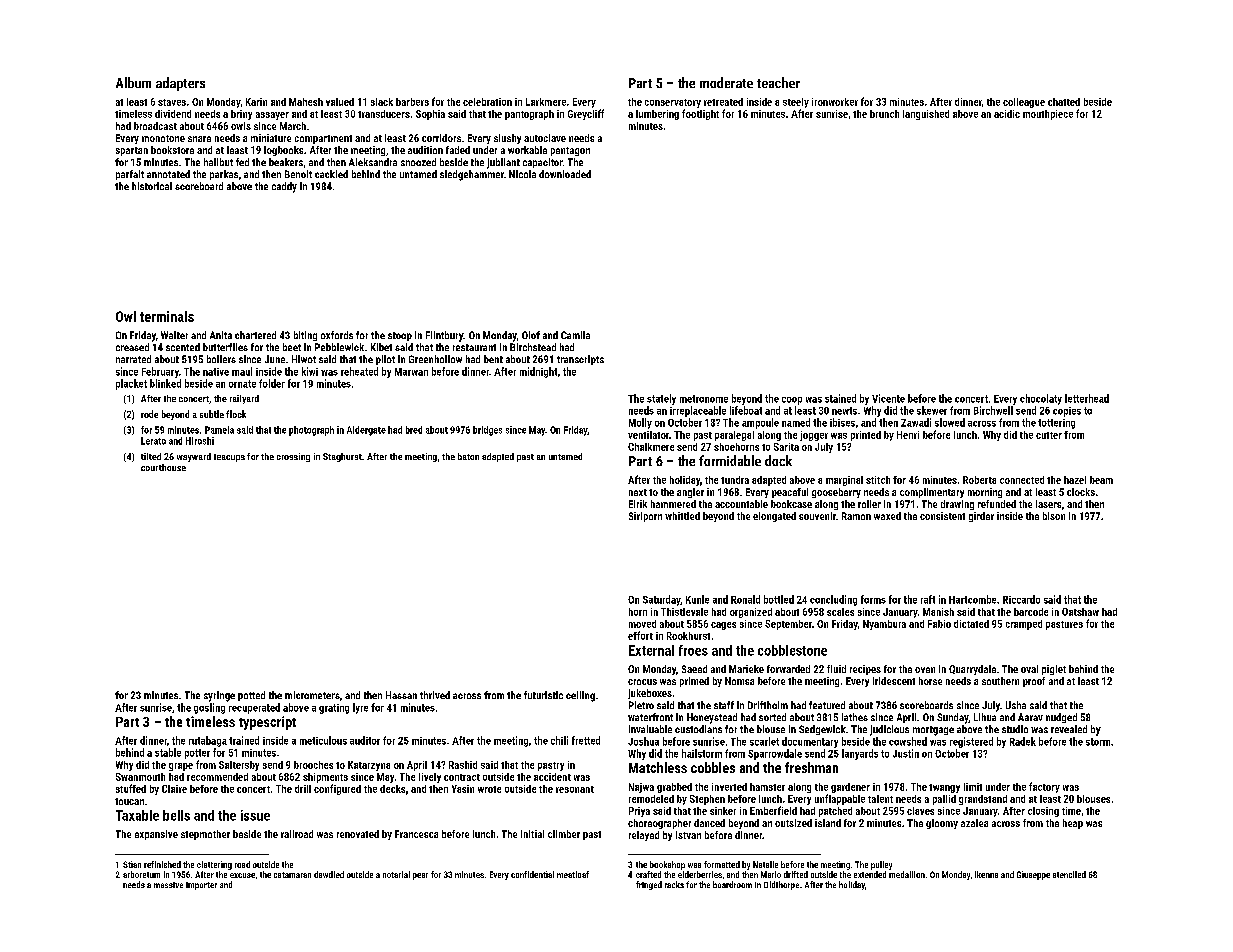 The width and height of the page is (1233, 952). What do you see at coordinates (209, 708) in the page?
I see `gosling` at bounding box center [209, 708].
